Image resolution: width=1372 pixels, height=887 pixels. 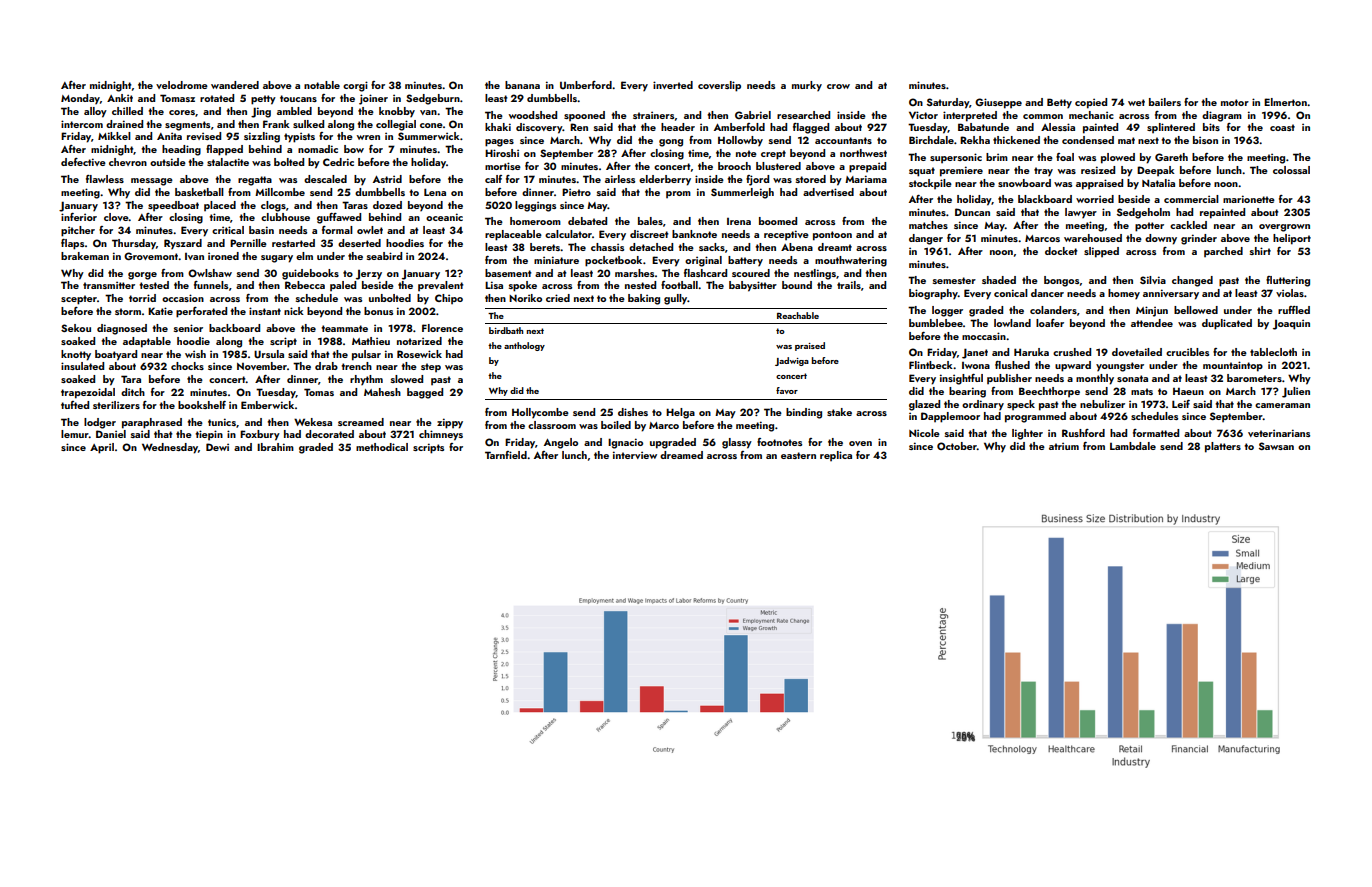 I want to click on mouthwatering, so click(x=851, y=261).
